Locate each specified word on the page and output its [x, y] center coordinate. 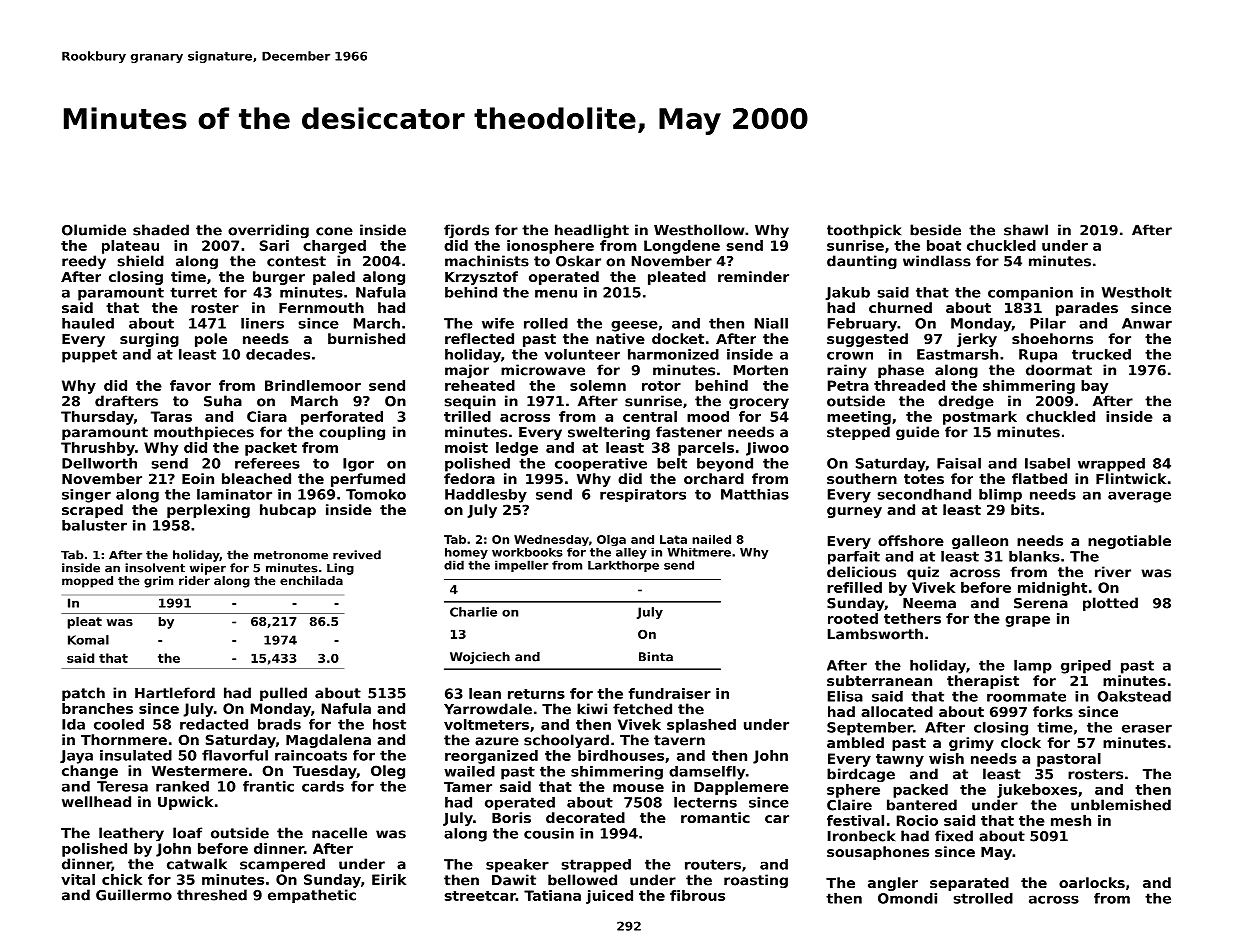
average [1139, 497]
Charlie [473, 612]
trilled [467, 416]
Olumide [94, 230]
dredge [966, 402]
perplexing [208, 511]
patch [83, 694]
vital [78, 879]
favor [190, 385]
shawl [1026, 230]
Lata [673, 539]
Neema [929, 603]
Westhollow [699, 230]
